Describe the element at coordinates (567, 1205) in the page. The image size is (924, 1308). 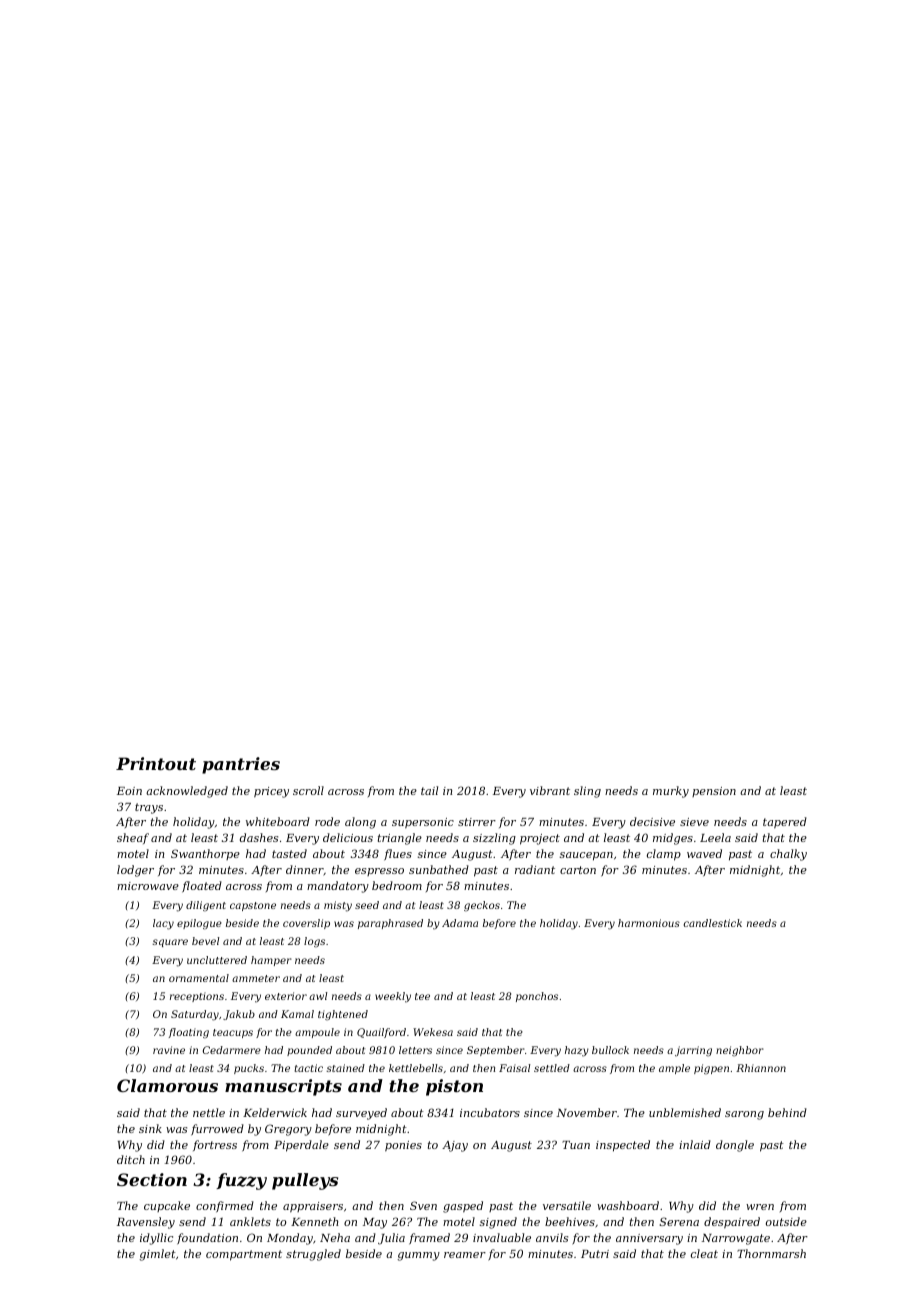
I see `versatile` at that location.
